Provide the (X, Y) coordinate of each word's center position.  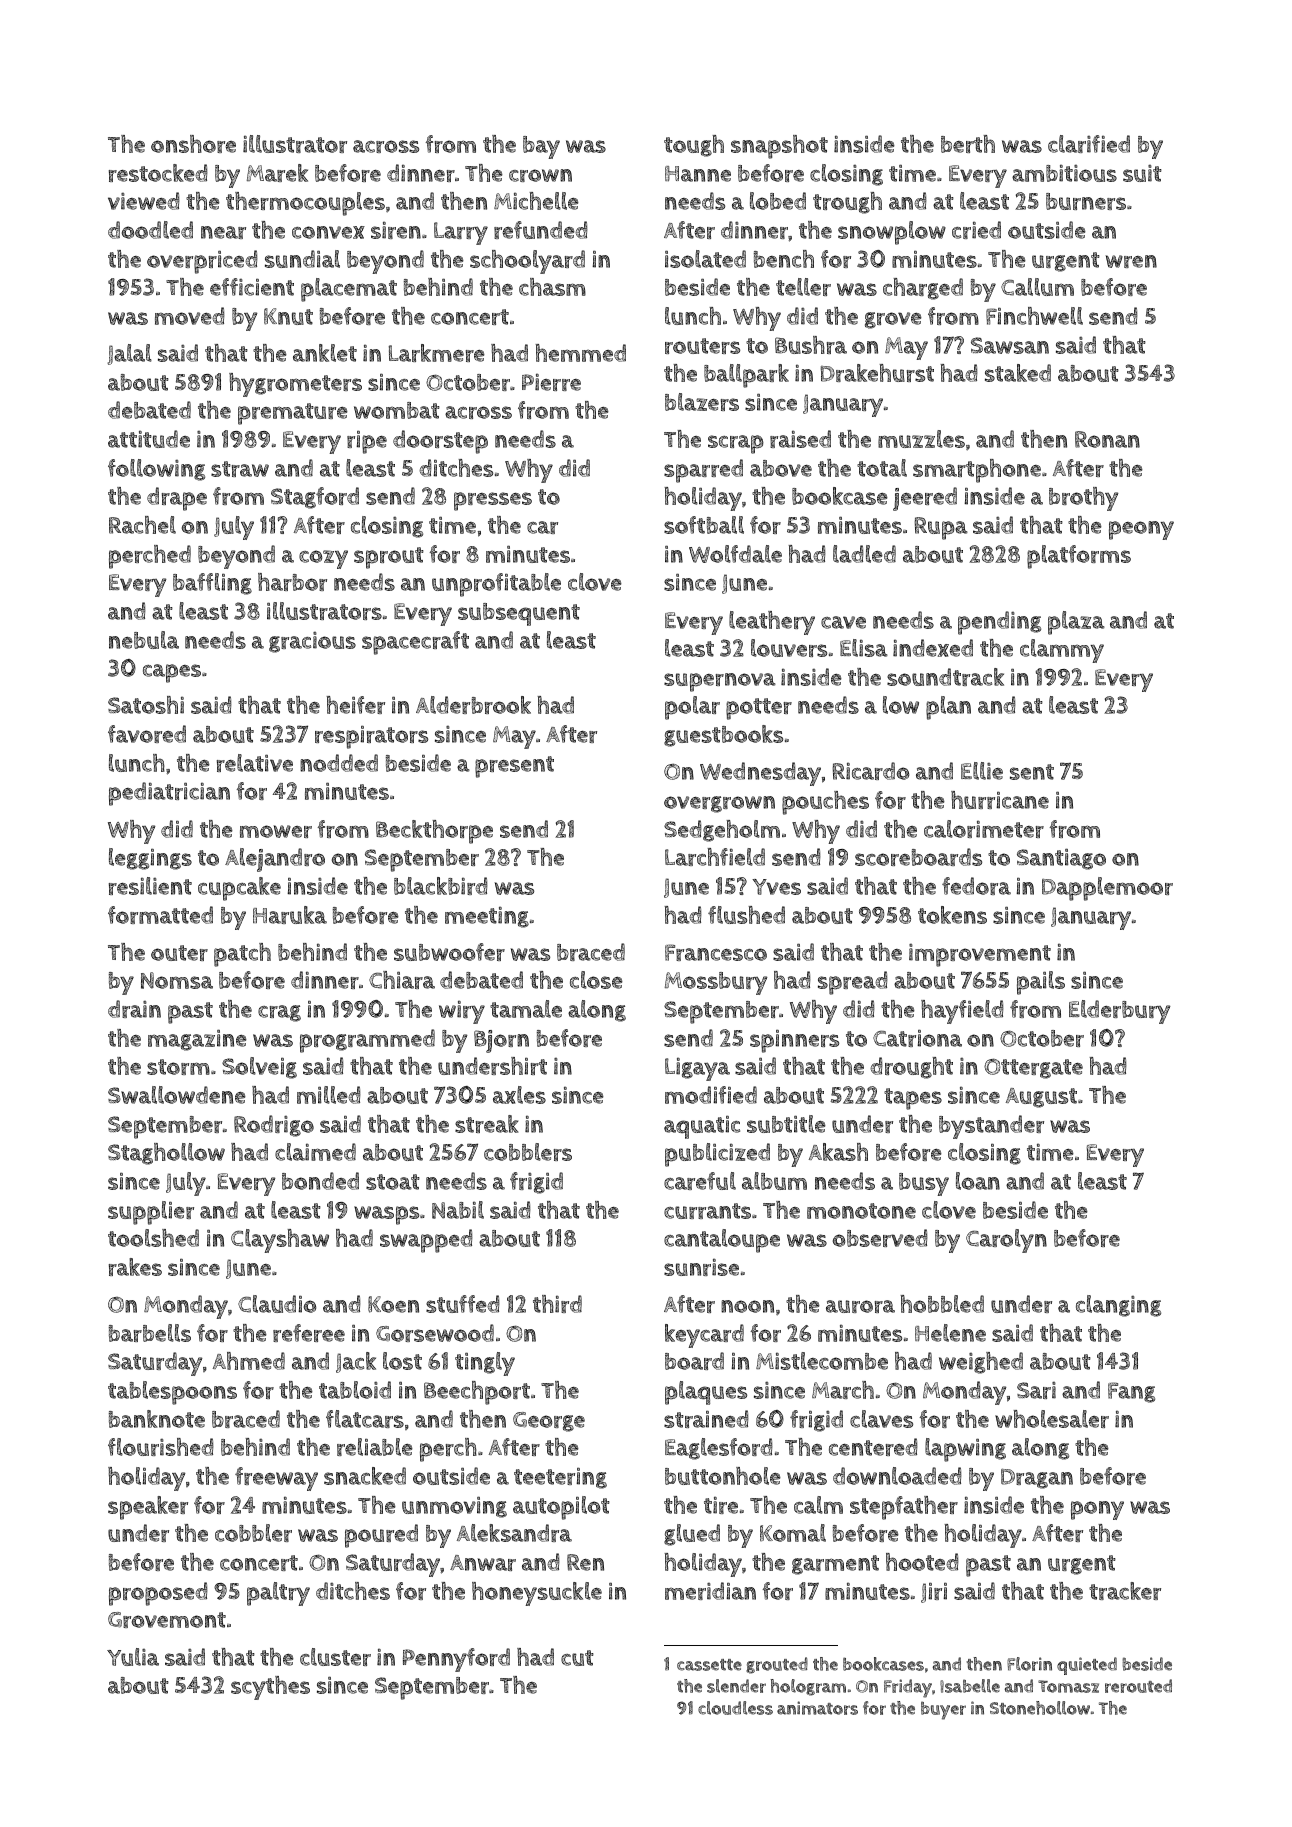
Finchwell (1034, 316)
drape (177, 499)
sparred (703, 471)
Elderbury (1120, 1012)
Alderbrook (473, 705)
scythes (270, 1688)
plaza (1076, 623)
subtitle (786, 1124)
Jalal (129, 354)
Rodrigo (274, 1126)
